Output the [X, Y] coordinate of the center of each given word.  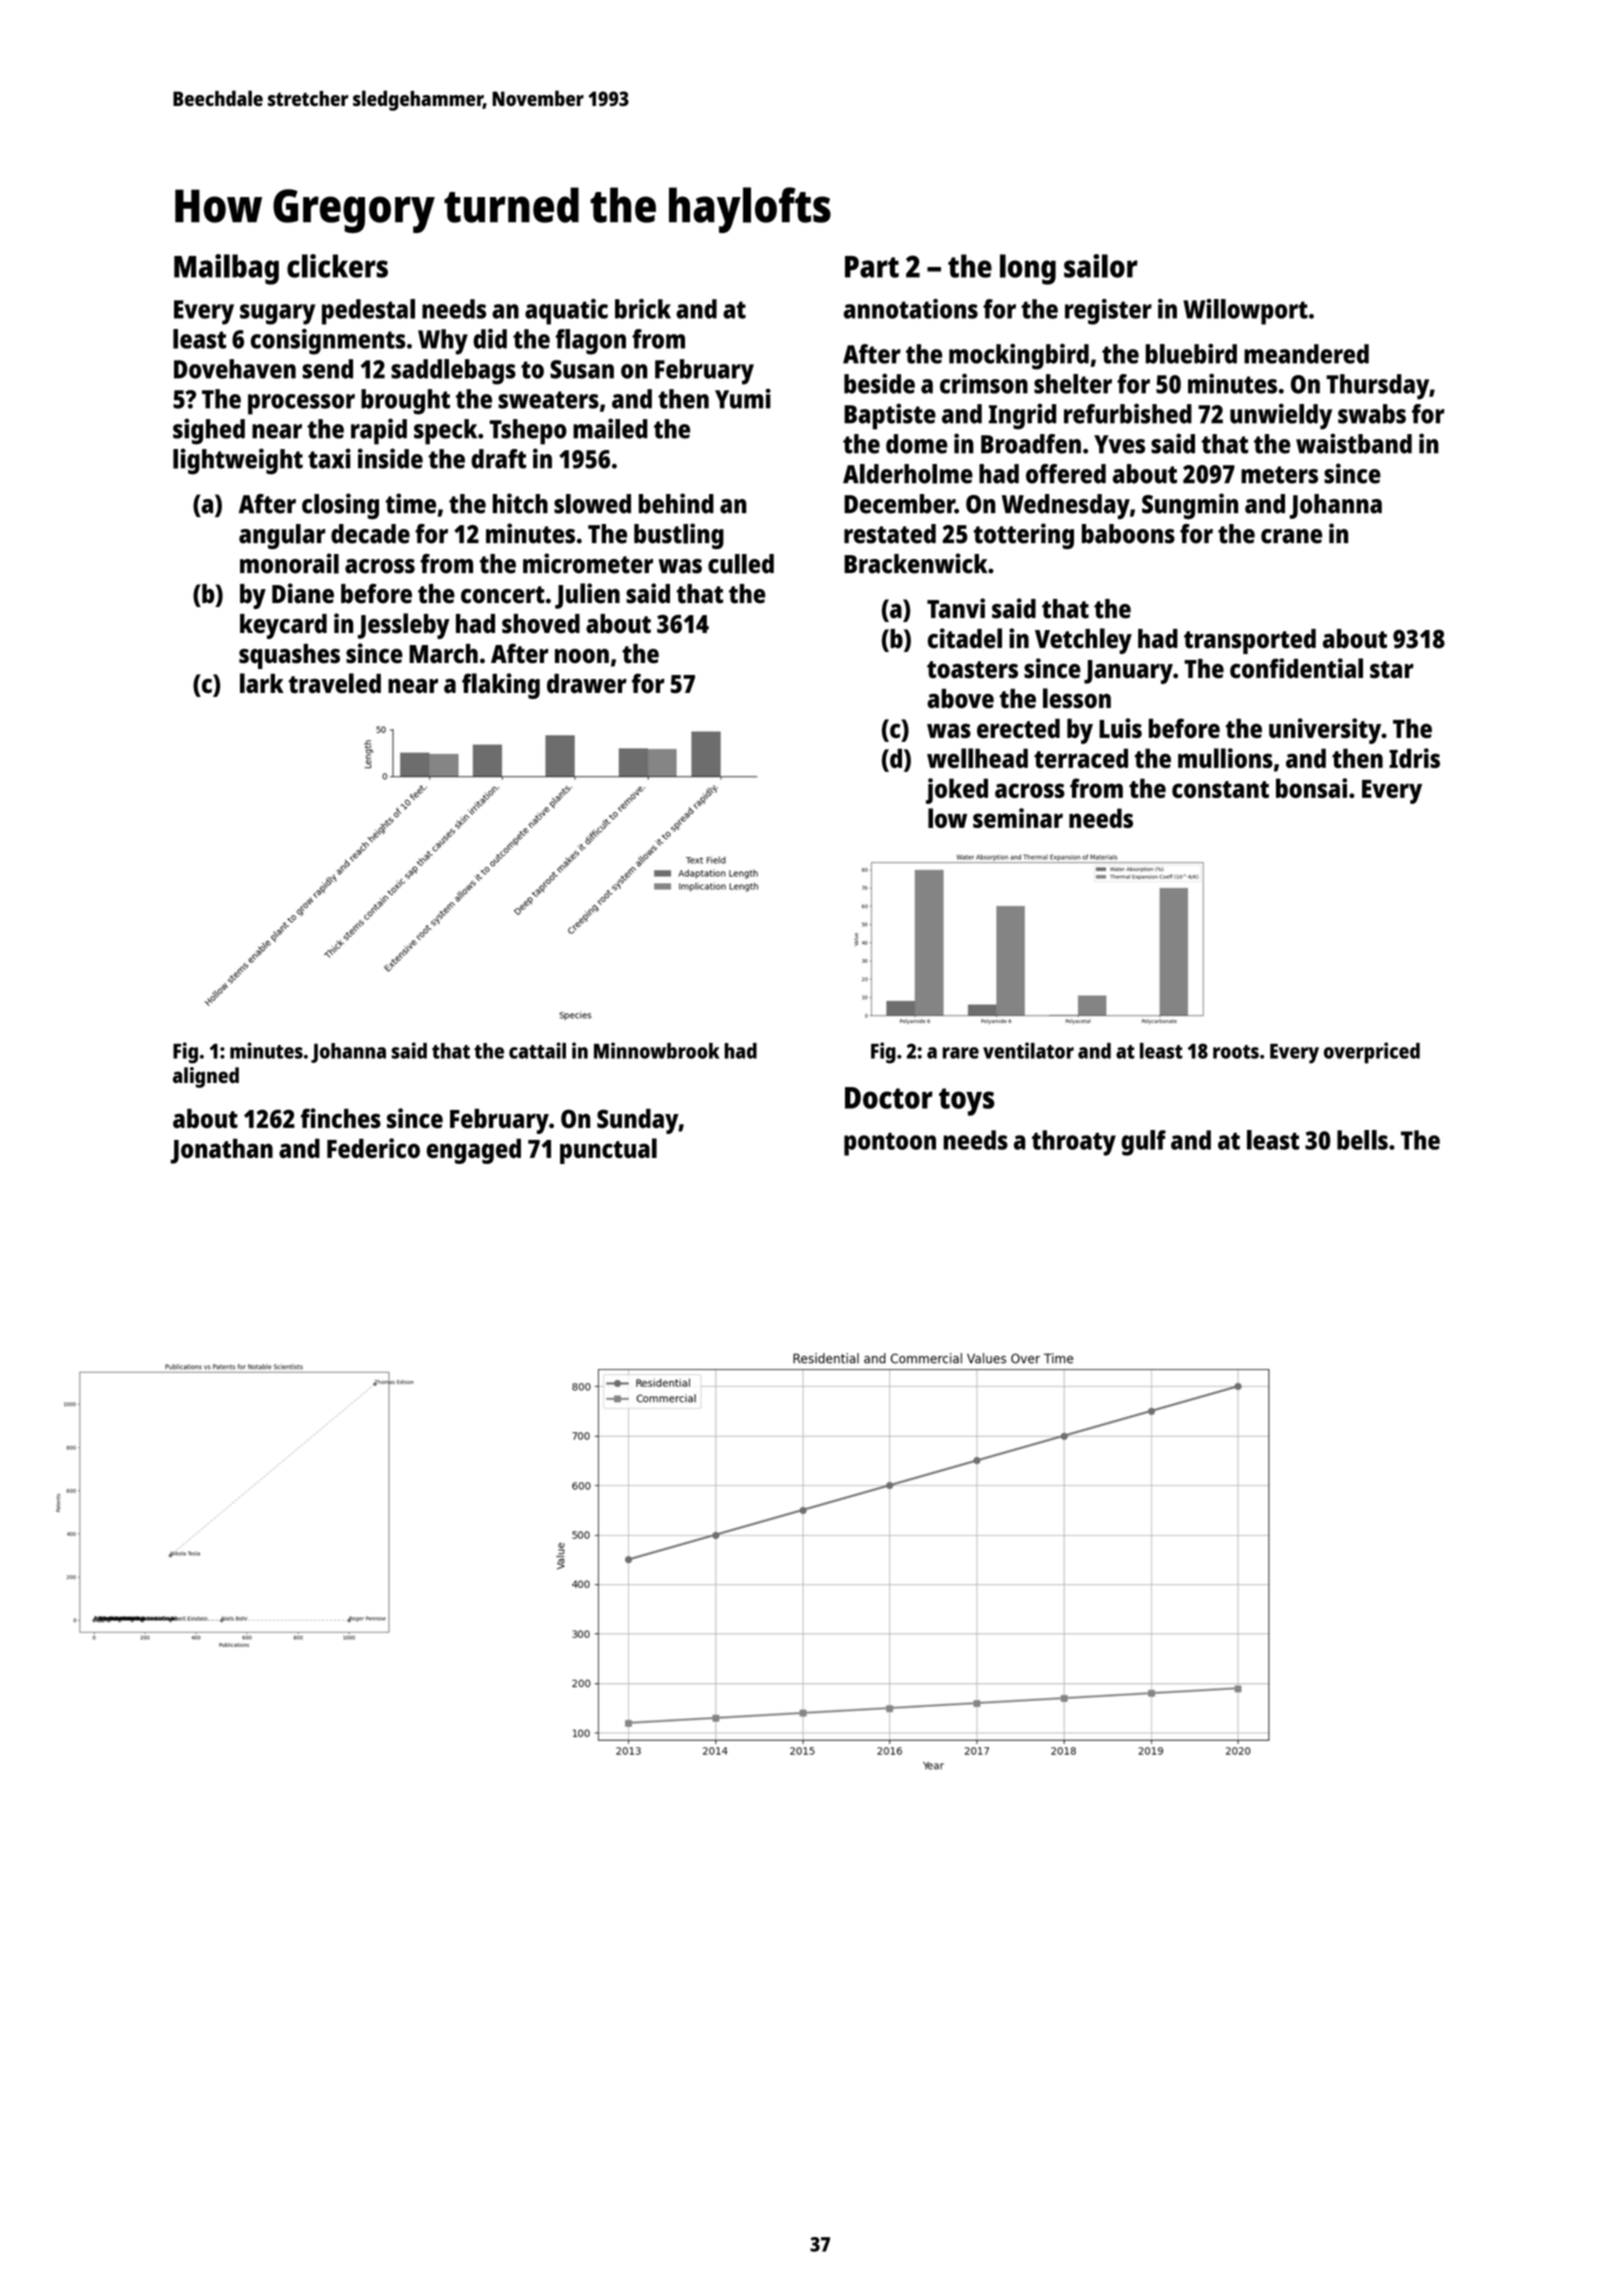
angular [282, 536]
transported [1250, 641]
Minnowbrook [656, 1050]
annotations [911, 309]
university [1325, 731]
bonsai [1311, 788]
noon [582, 656]
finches [341, 1118]
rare [960, 1053]
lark [262, 683]
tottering [1023, 536]
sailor [1101, 266]
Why [443, 342]
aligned [206, 1077]
